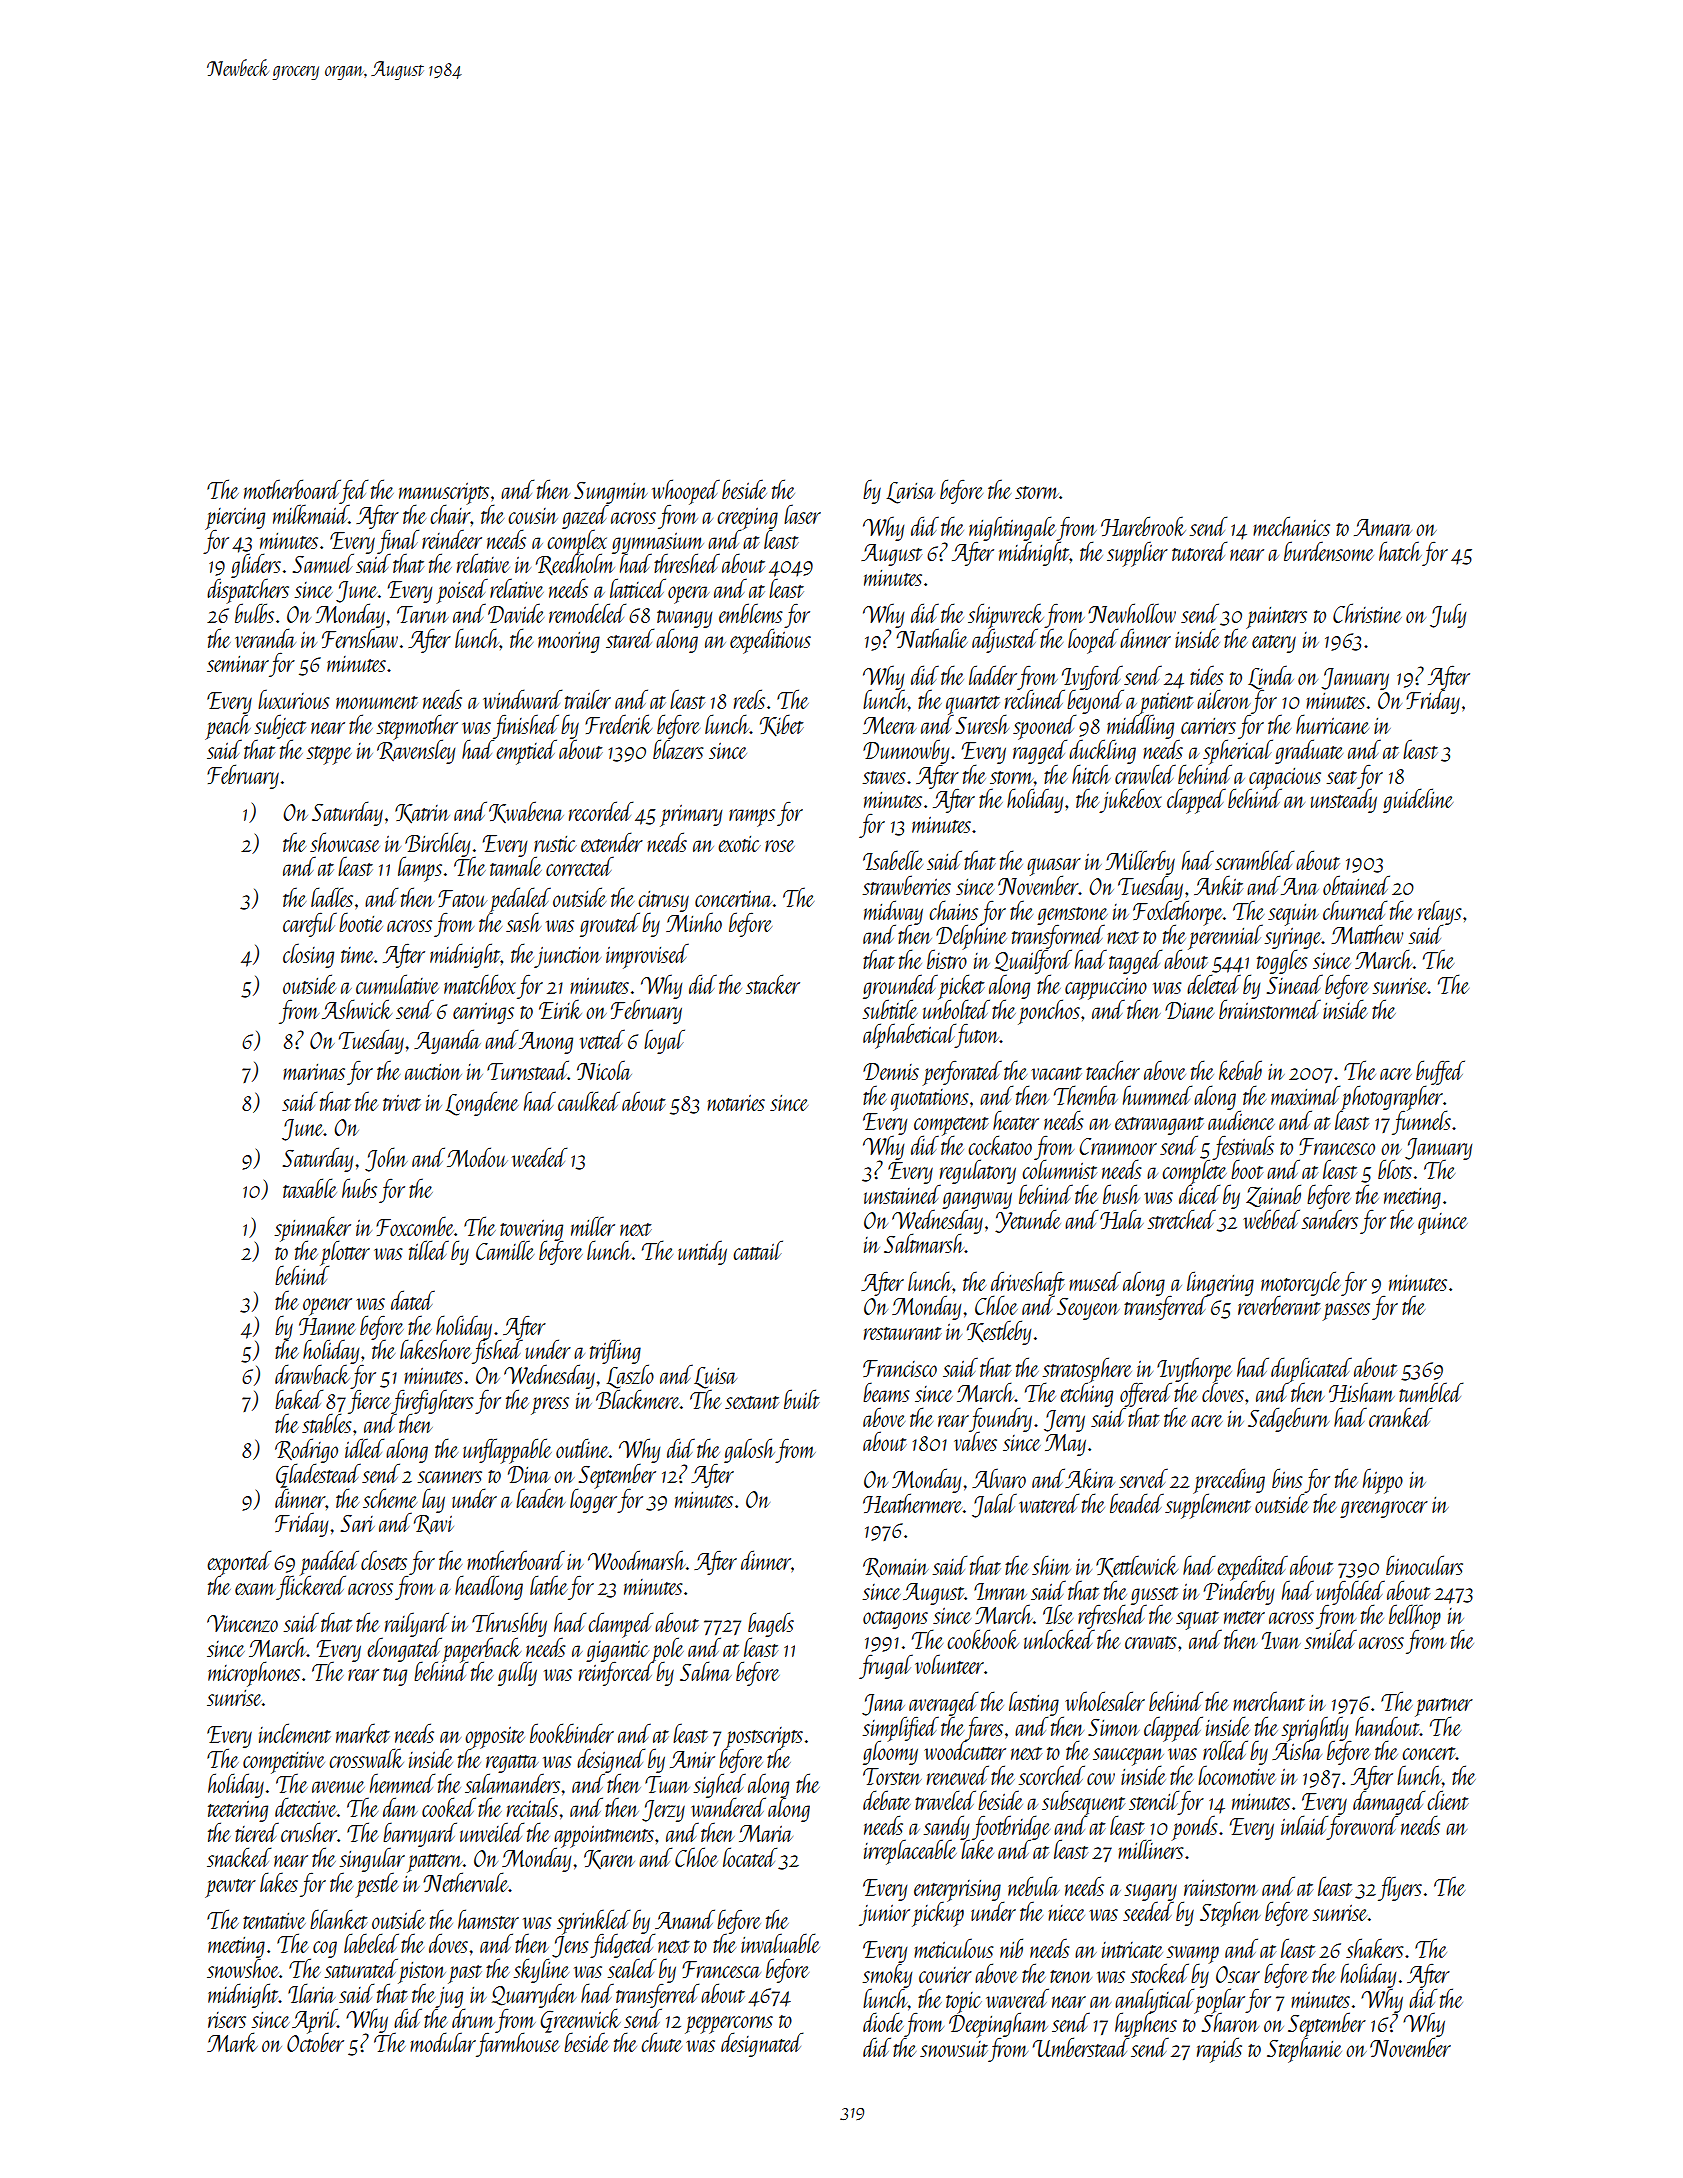 The width and height of the page is (1683, 2178). Describe the element at coordinates (910, 493) in the page. I see `Larisa` at that location.
